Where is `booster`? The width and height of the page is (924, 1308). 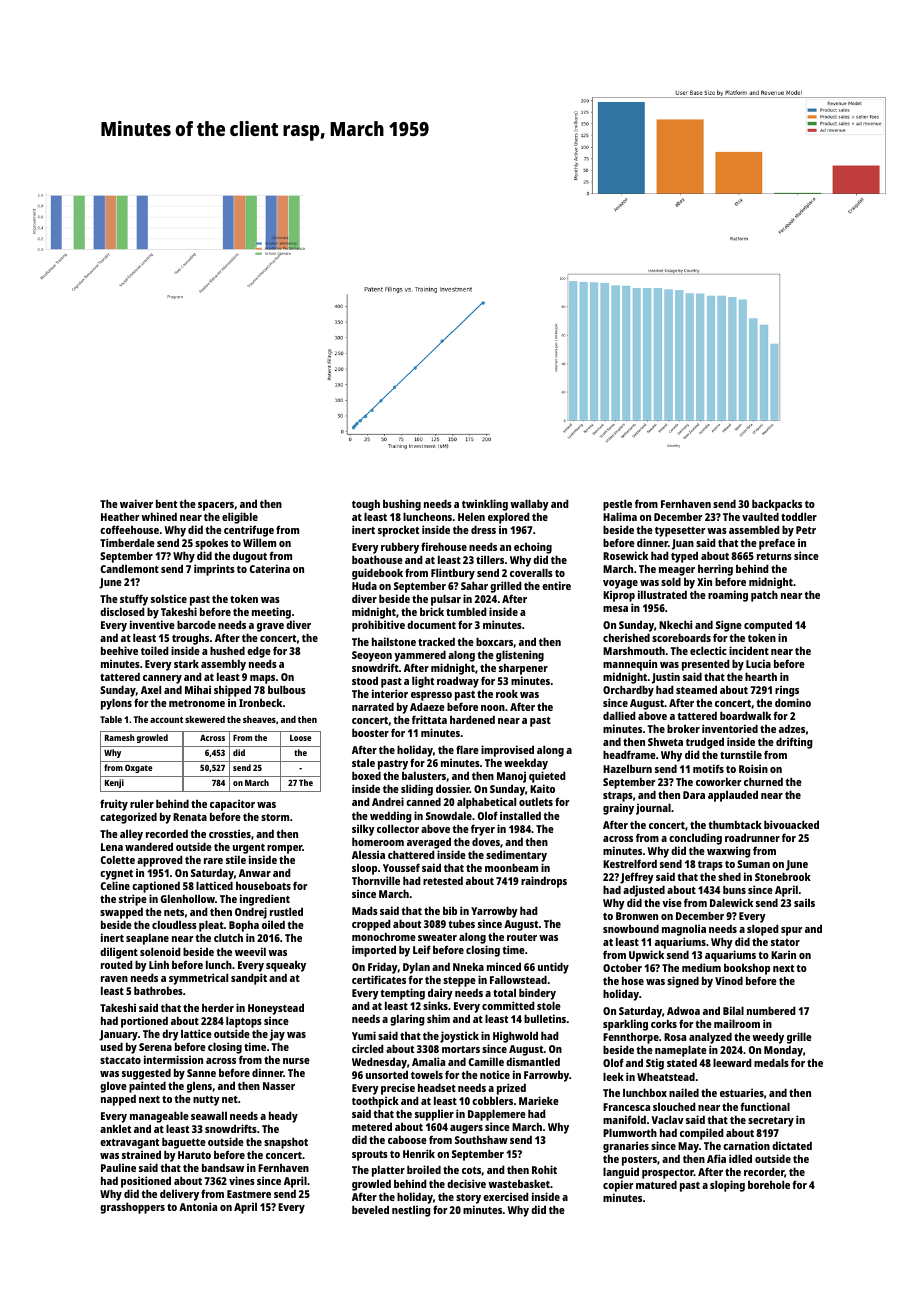
booster is located at coordinates (370, 732).
